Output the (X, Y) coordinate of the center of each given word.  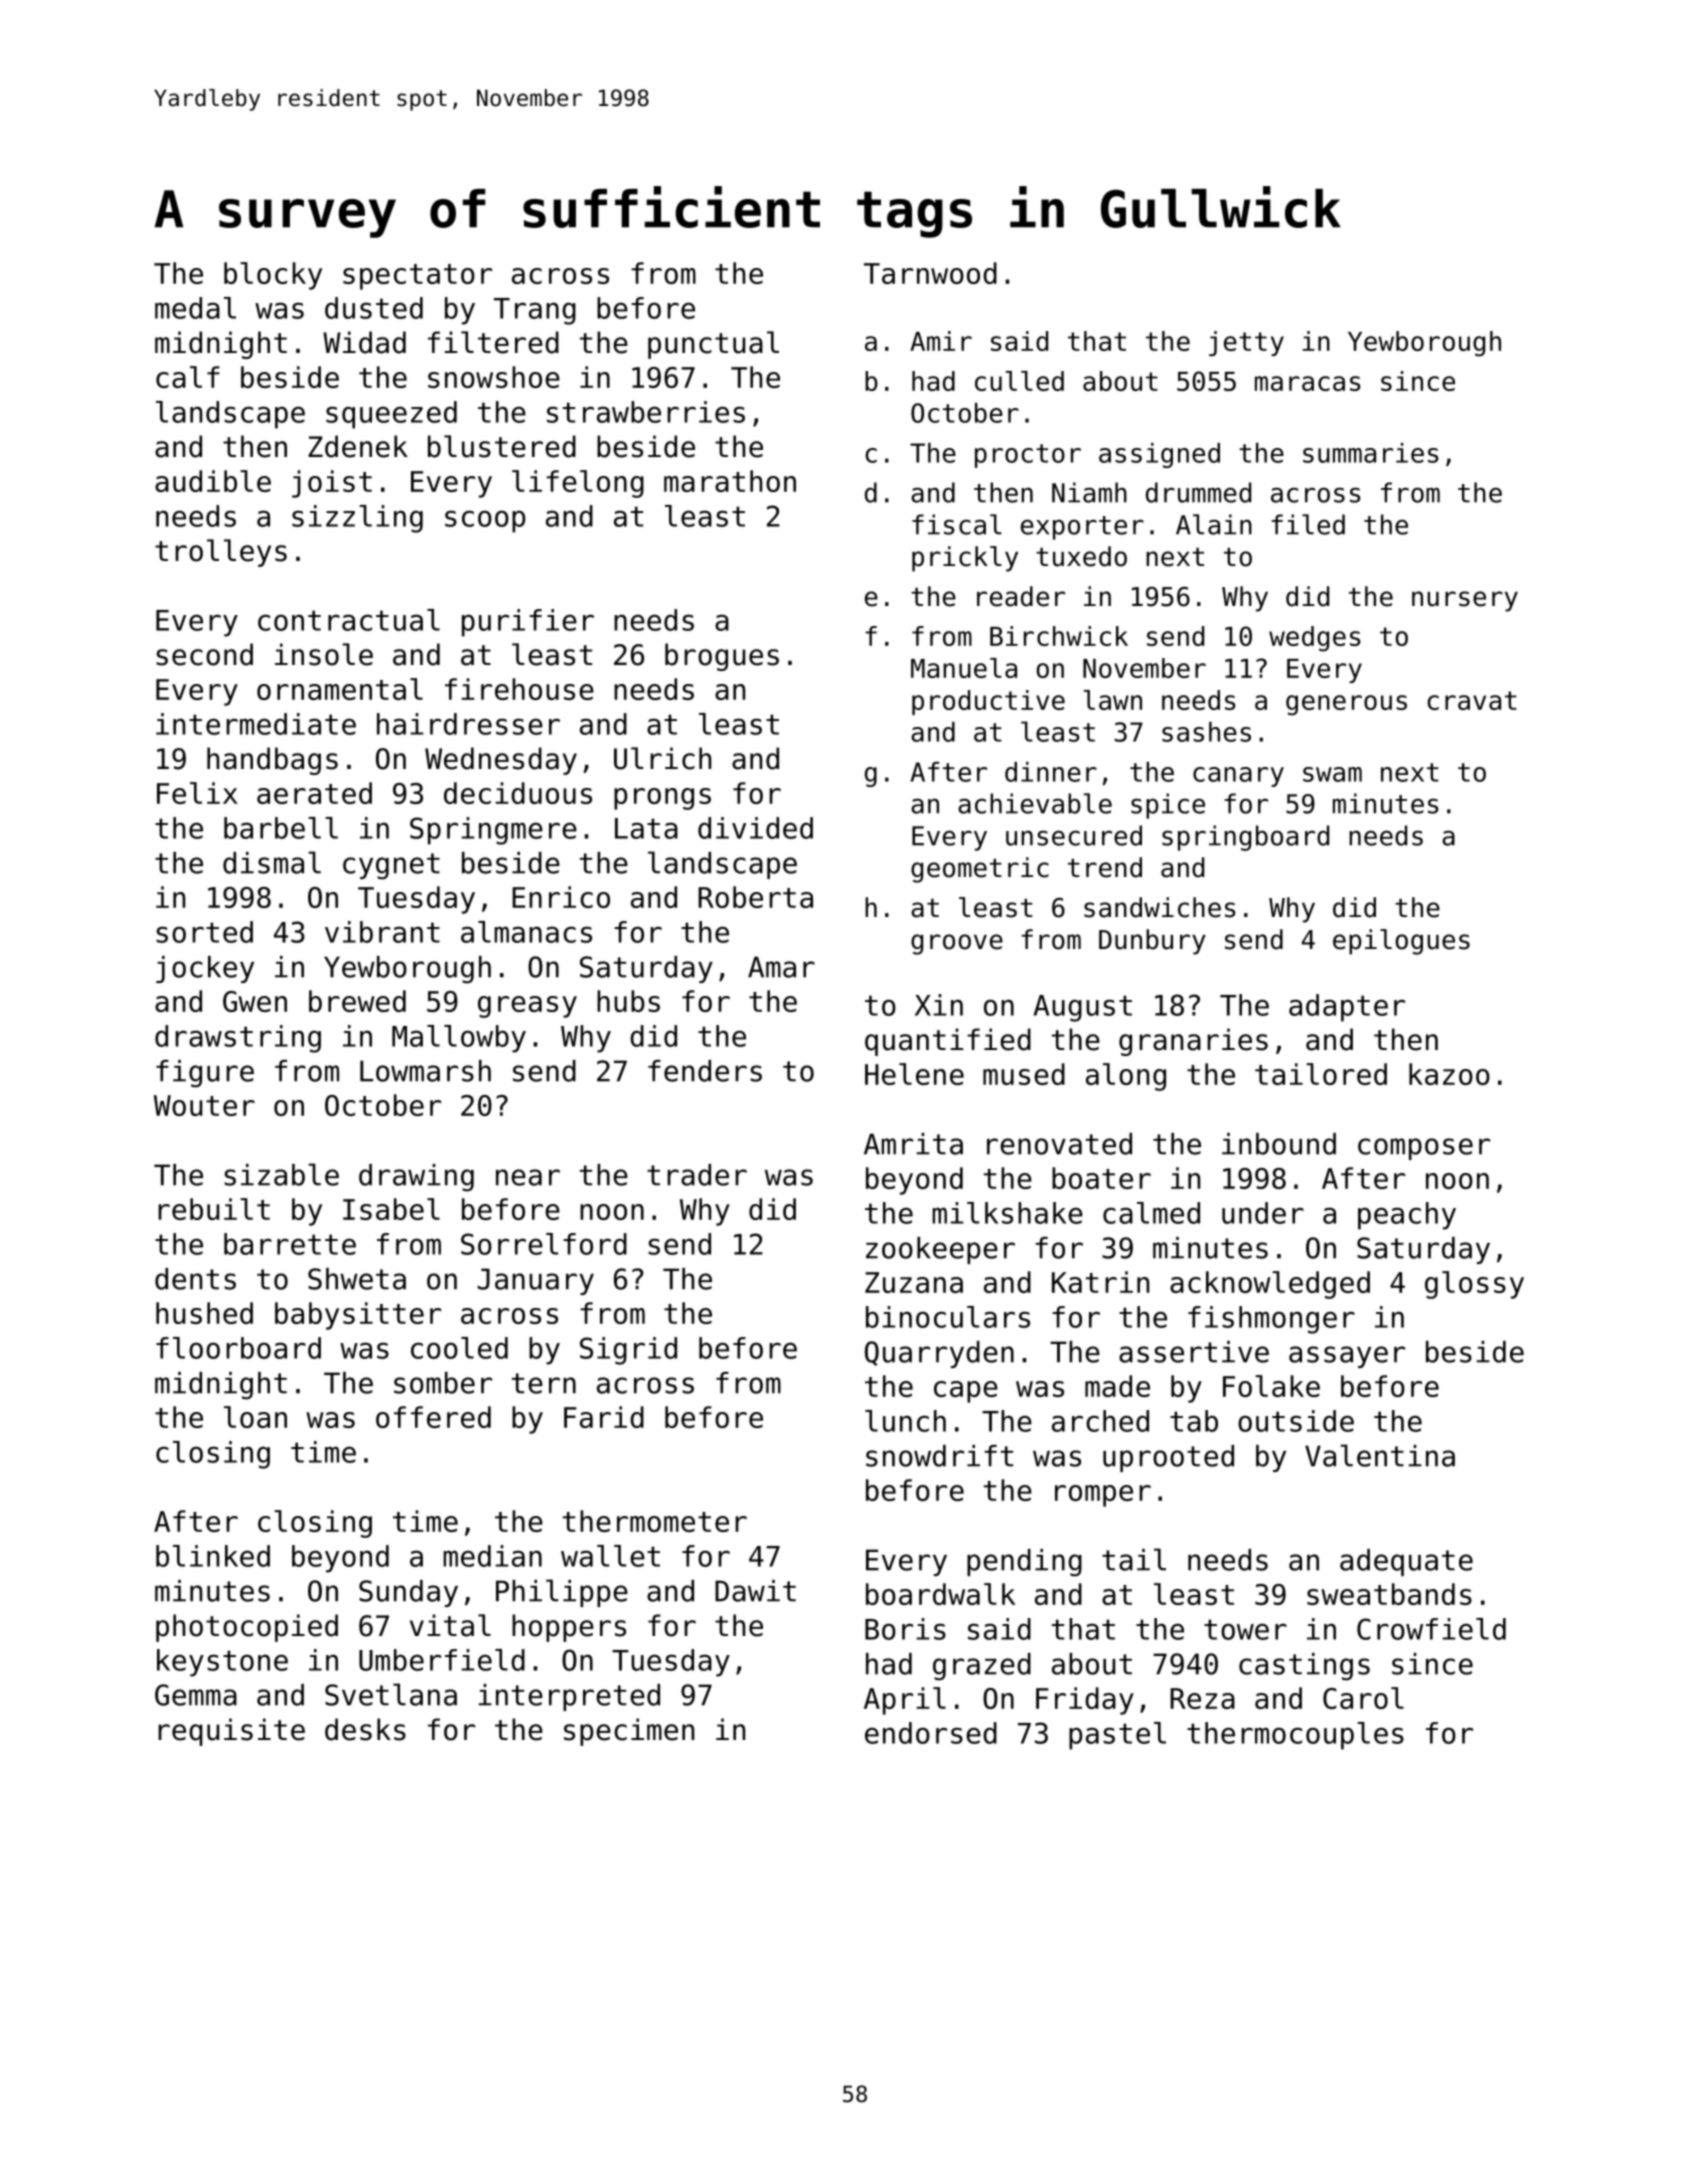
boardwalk (940, 1594)
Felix (197, 793)
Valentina (1380, 1455)
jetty (1246, 343)
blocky (273, 276)
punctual (713, 345)
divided (755, 828)
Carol (1363, 1698)
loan (255, 1417)
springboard (1245, 838)
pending (1024, 1563)
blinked (213, 1556)
